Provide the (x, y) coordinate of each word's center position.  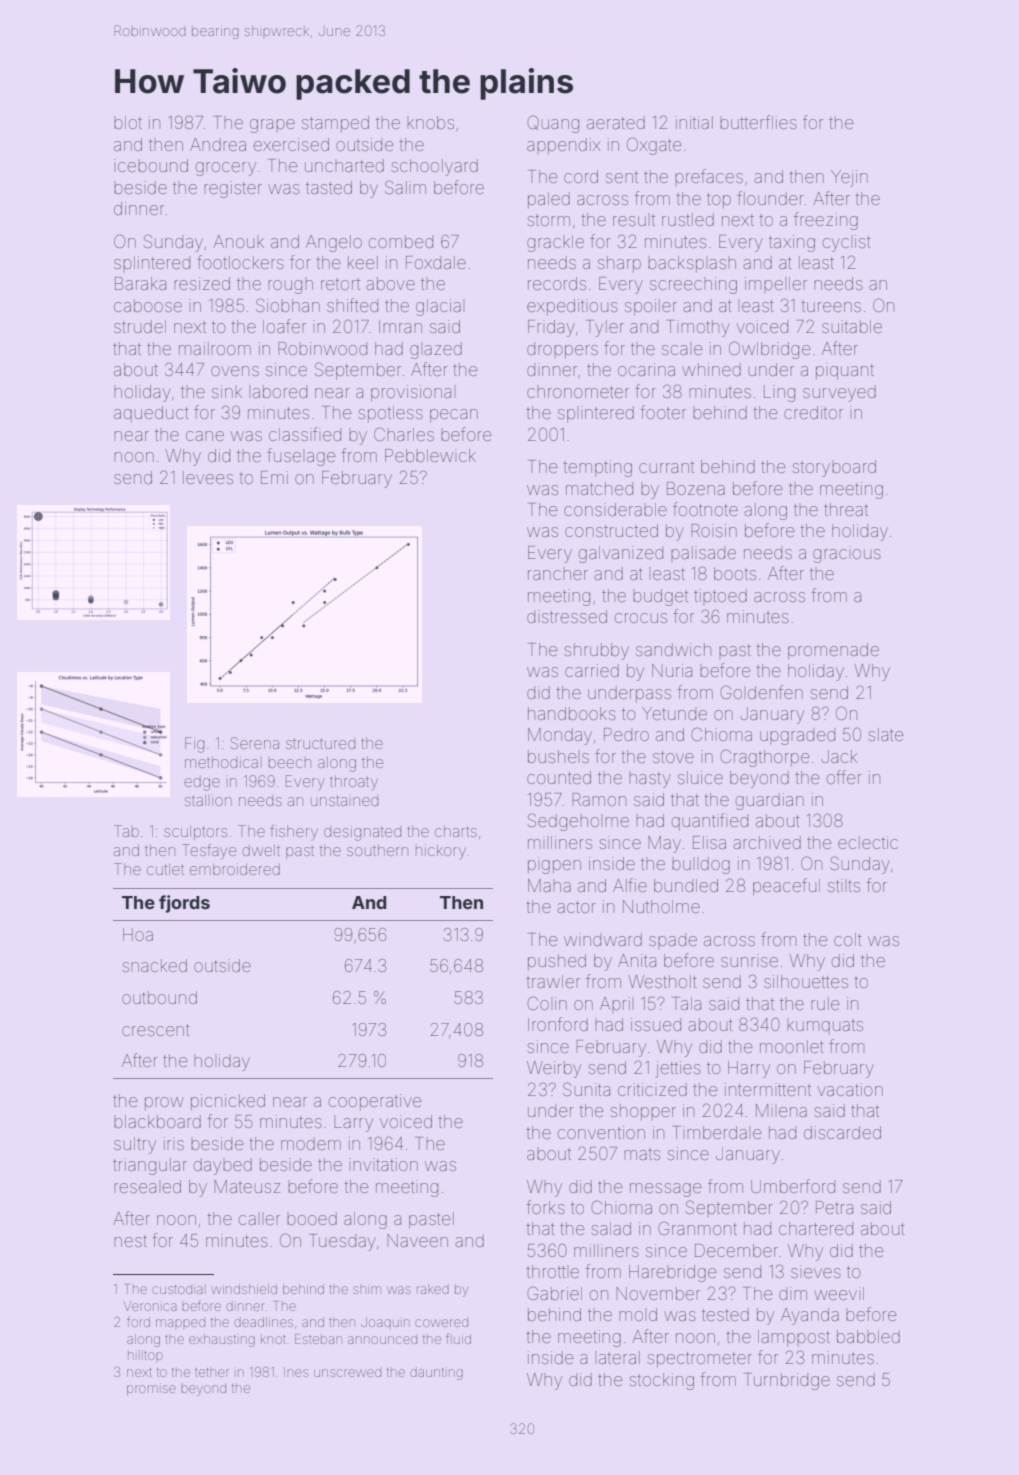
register (233, 189)
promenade (833, 651)
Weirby (554, 1069)
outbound (159, 997)
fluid (458, 1338)
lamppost (794, 1338)
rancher (558, 575)
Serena (255, 743)
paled (549, 200)
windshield (244, 1289)
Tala (686, 1003)
